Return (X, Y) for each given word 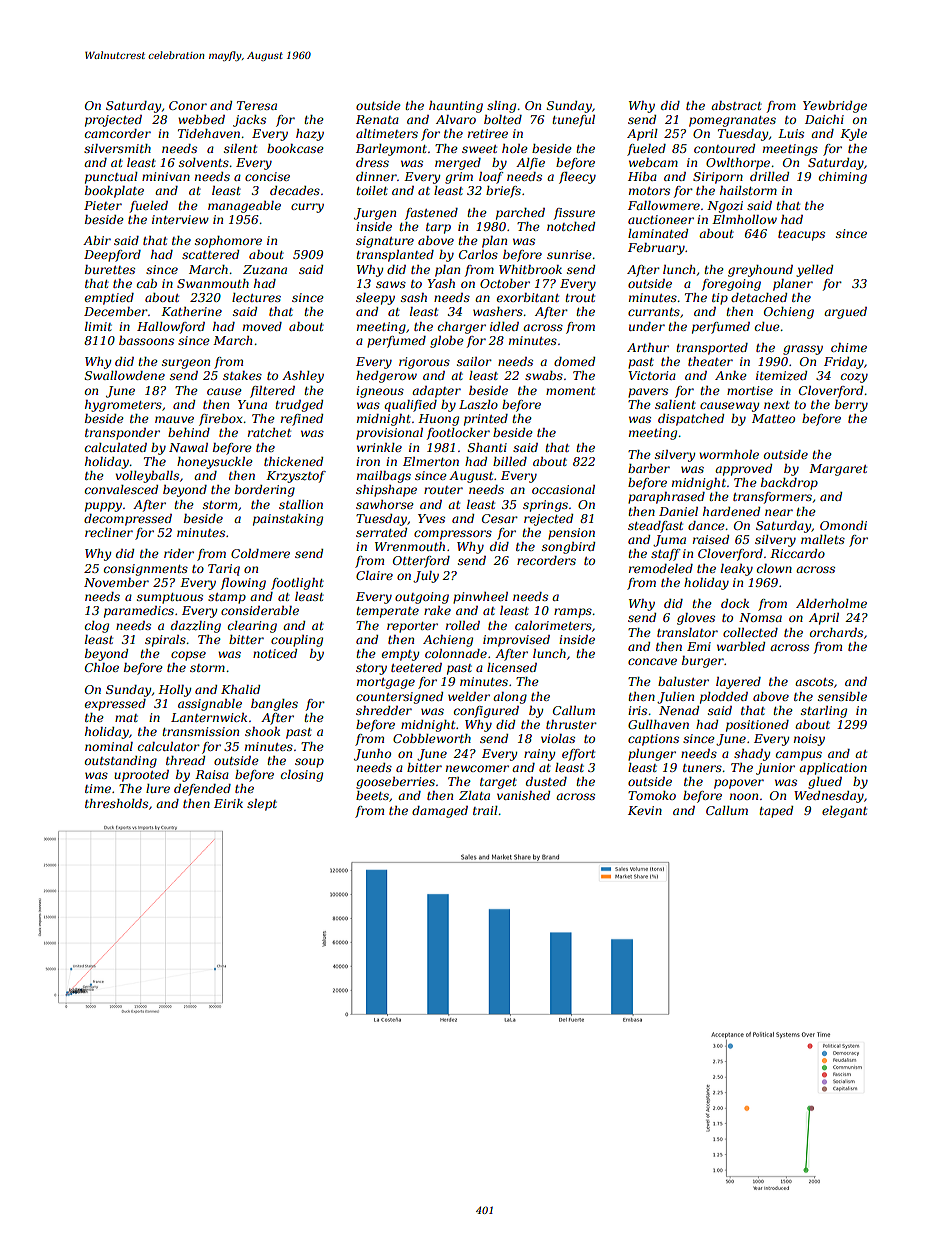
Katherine (191, 311)
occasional (563, 489)
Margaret (838, 470)
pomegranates (732, 121)
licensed (512, 667)
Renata (377, 119)
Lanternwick (209, 717)
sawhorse (385, 504)
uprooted (141, 776)
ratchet (269, 432)
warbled (741, 646)
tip (720, 299)
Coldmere (260, 553)
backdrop (789, 484)
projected (113, 121)
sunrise (569, 254)
